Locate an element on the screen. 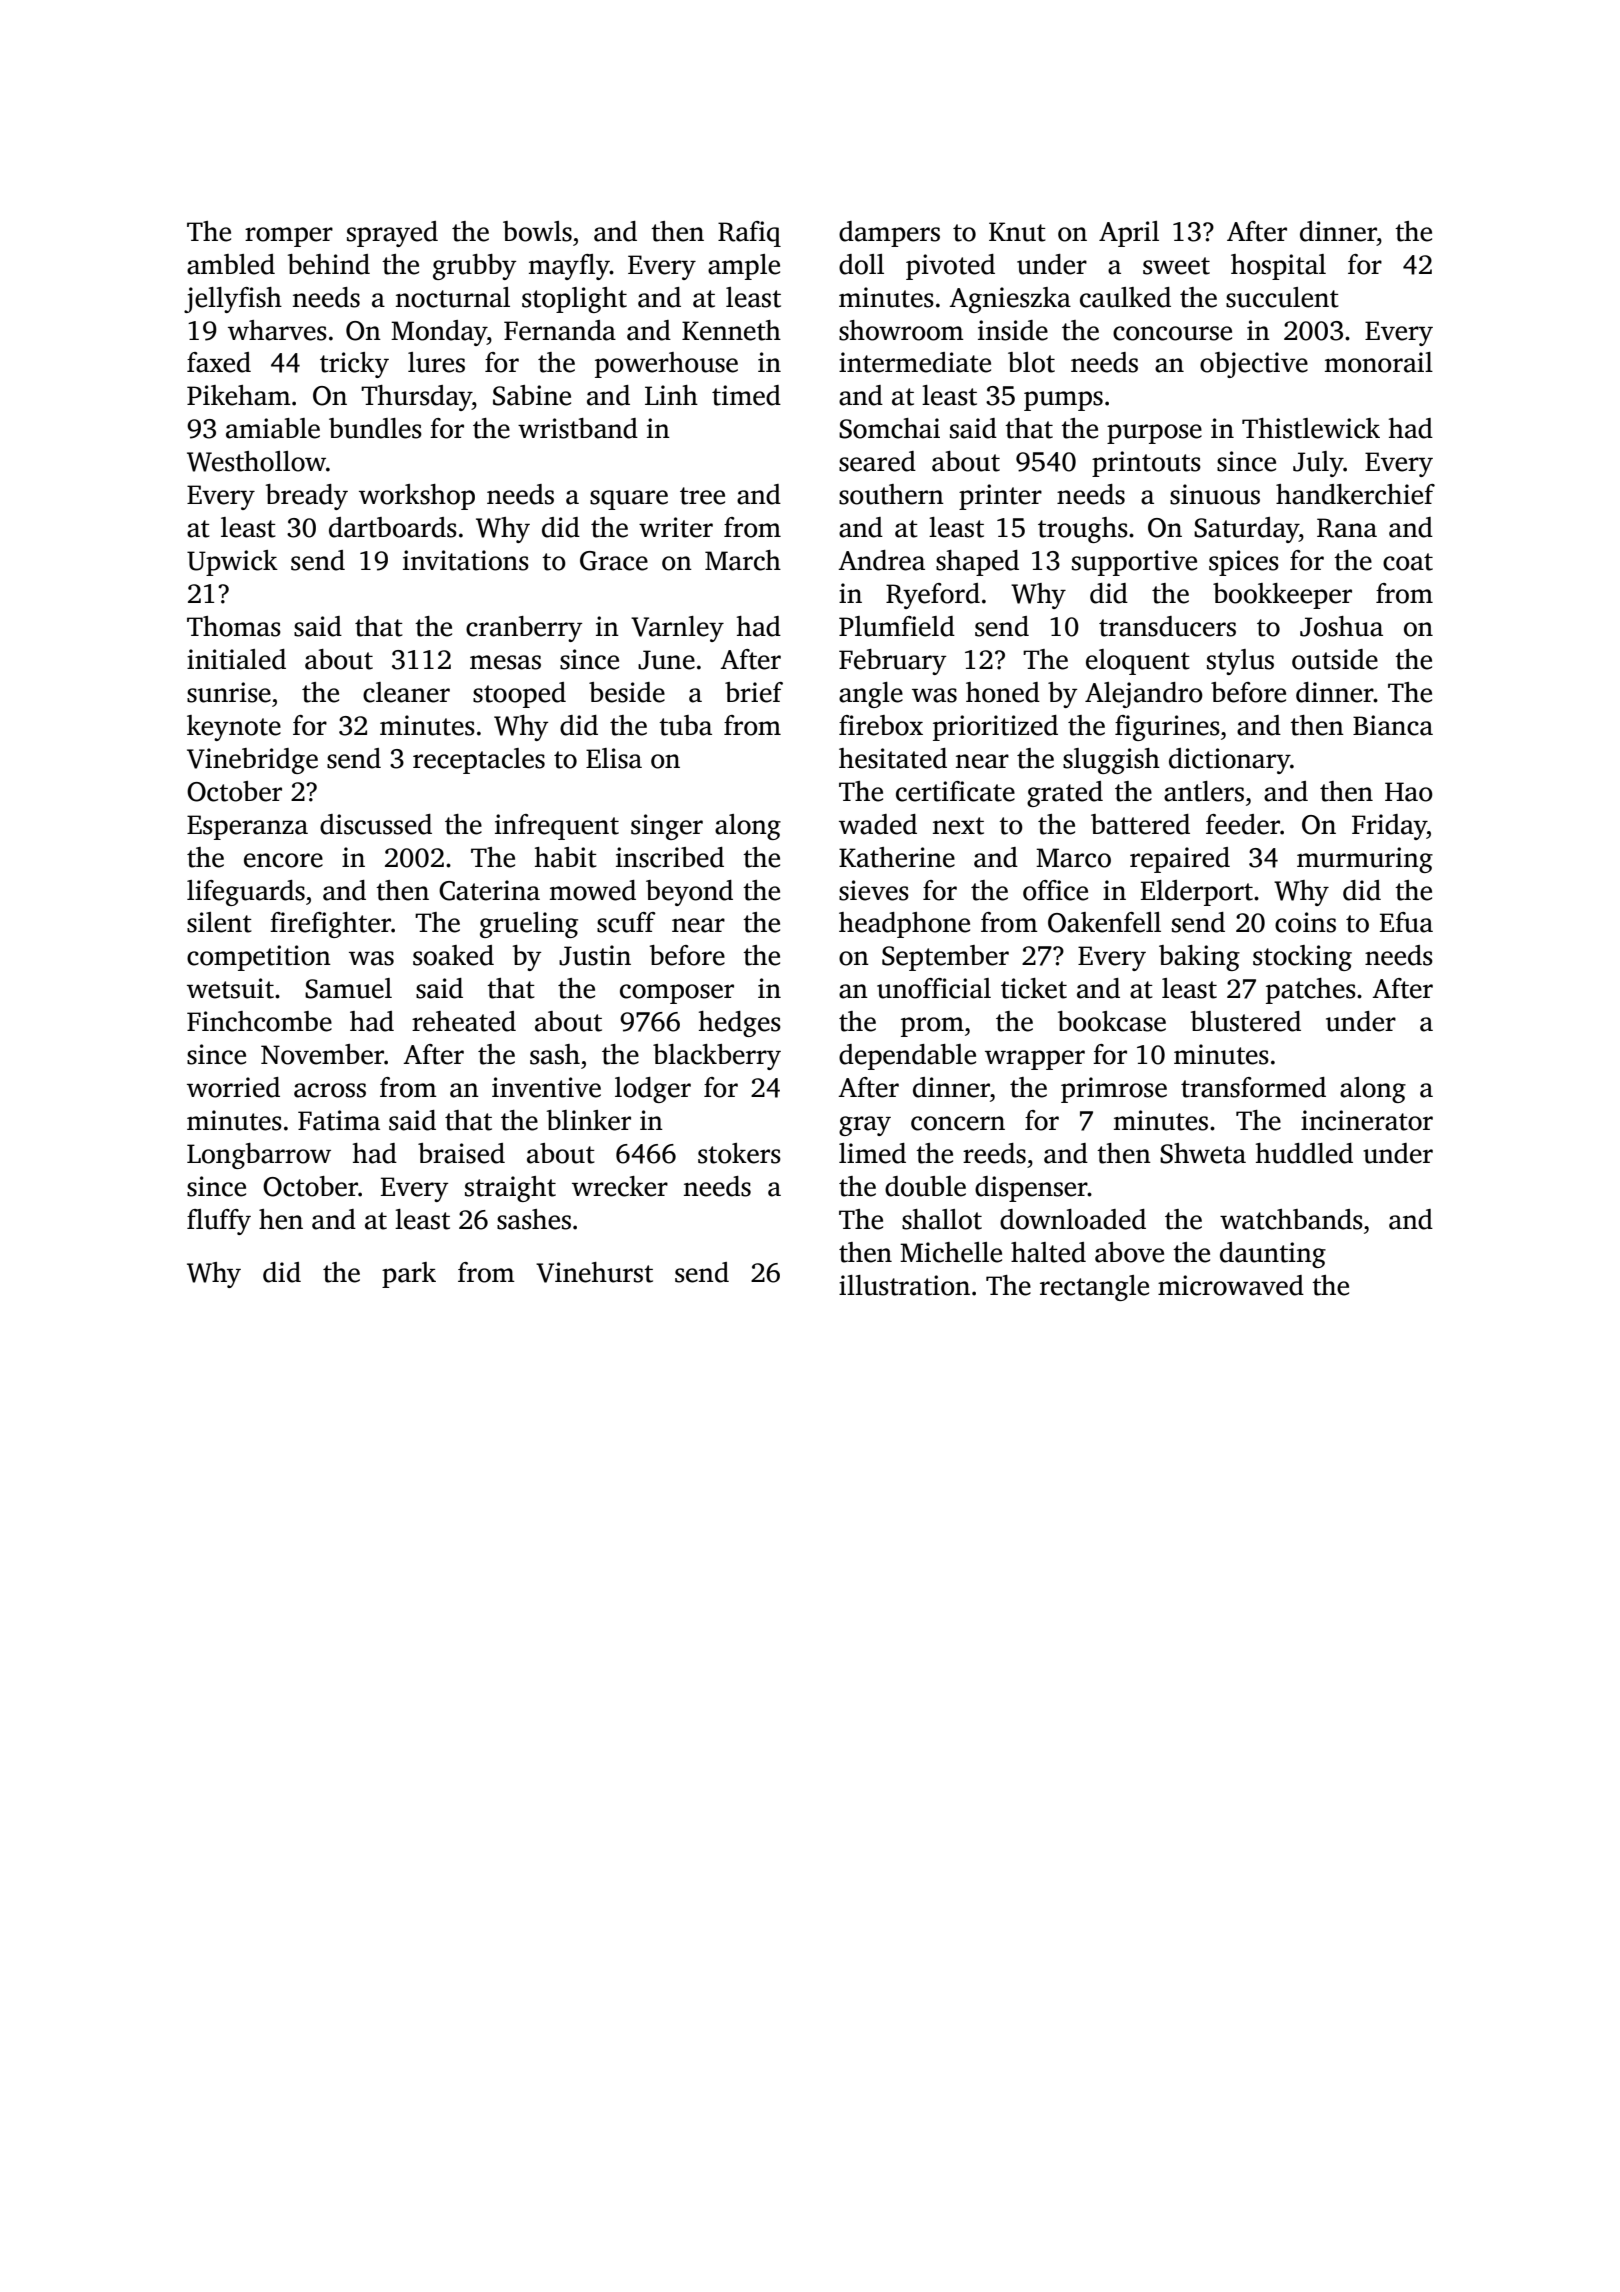 This screenshot has width=1620, height=2292. monorail is located at coordinates (1379, 362).
